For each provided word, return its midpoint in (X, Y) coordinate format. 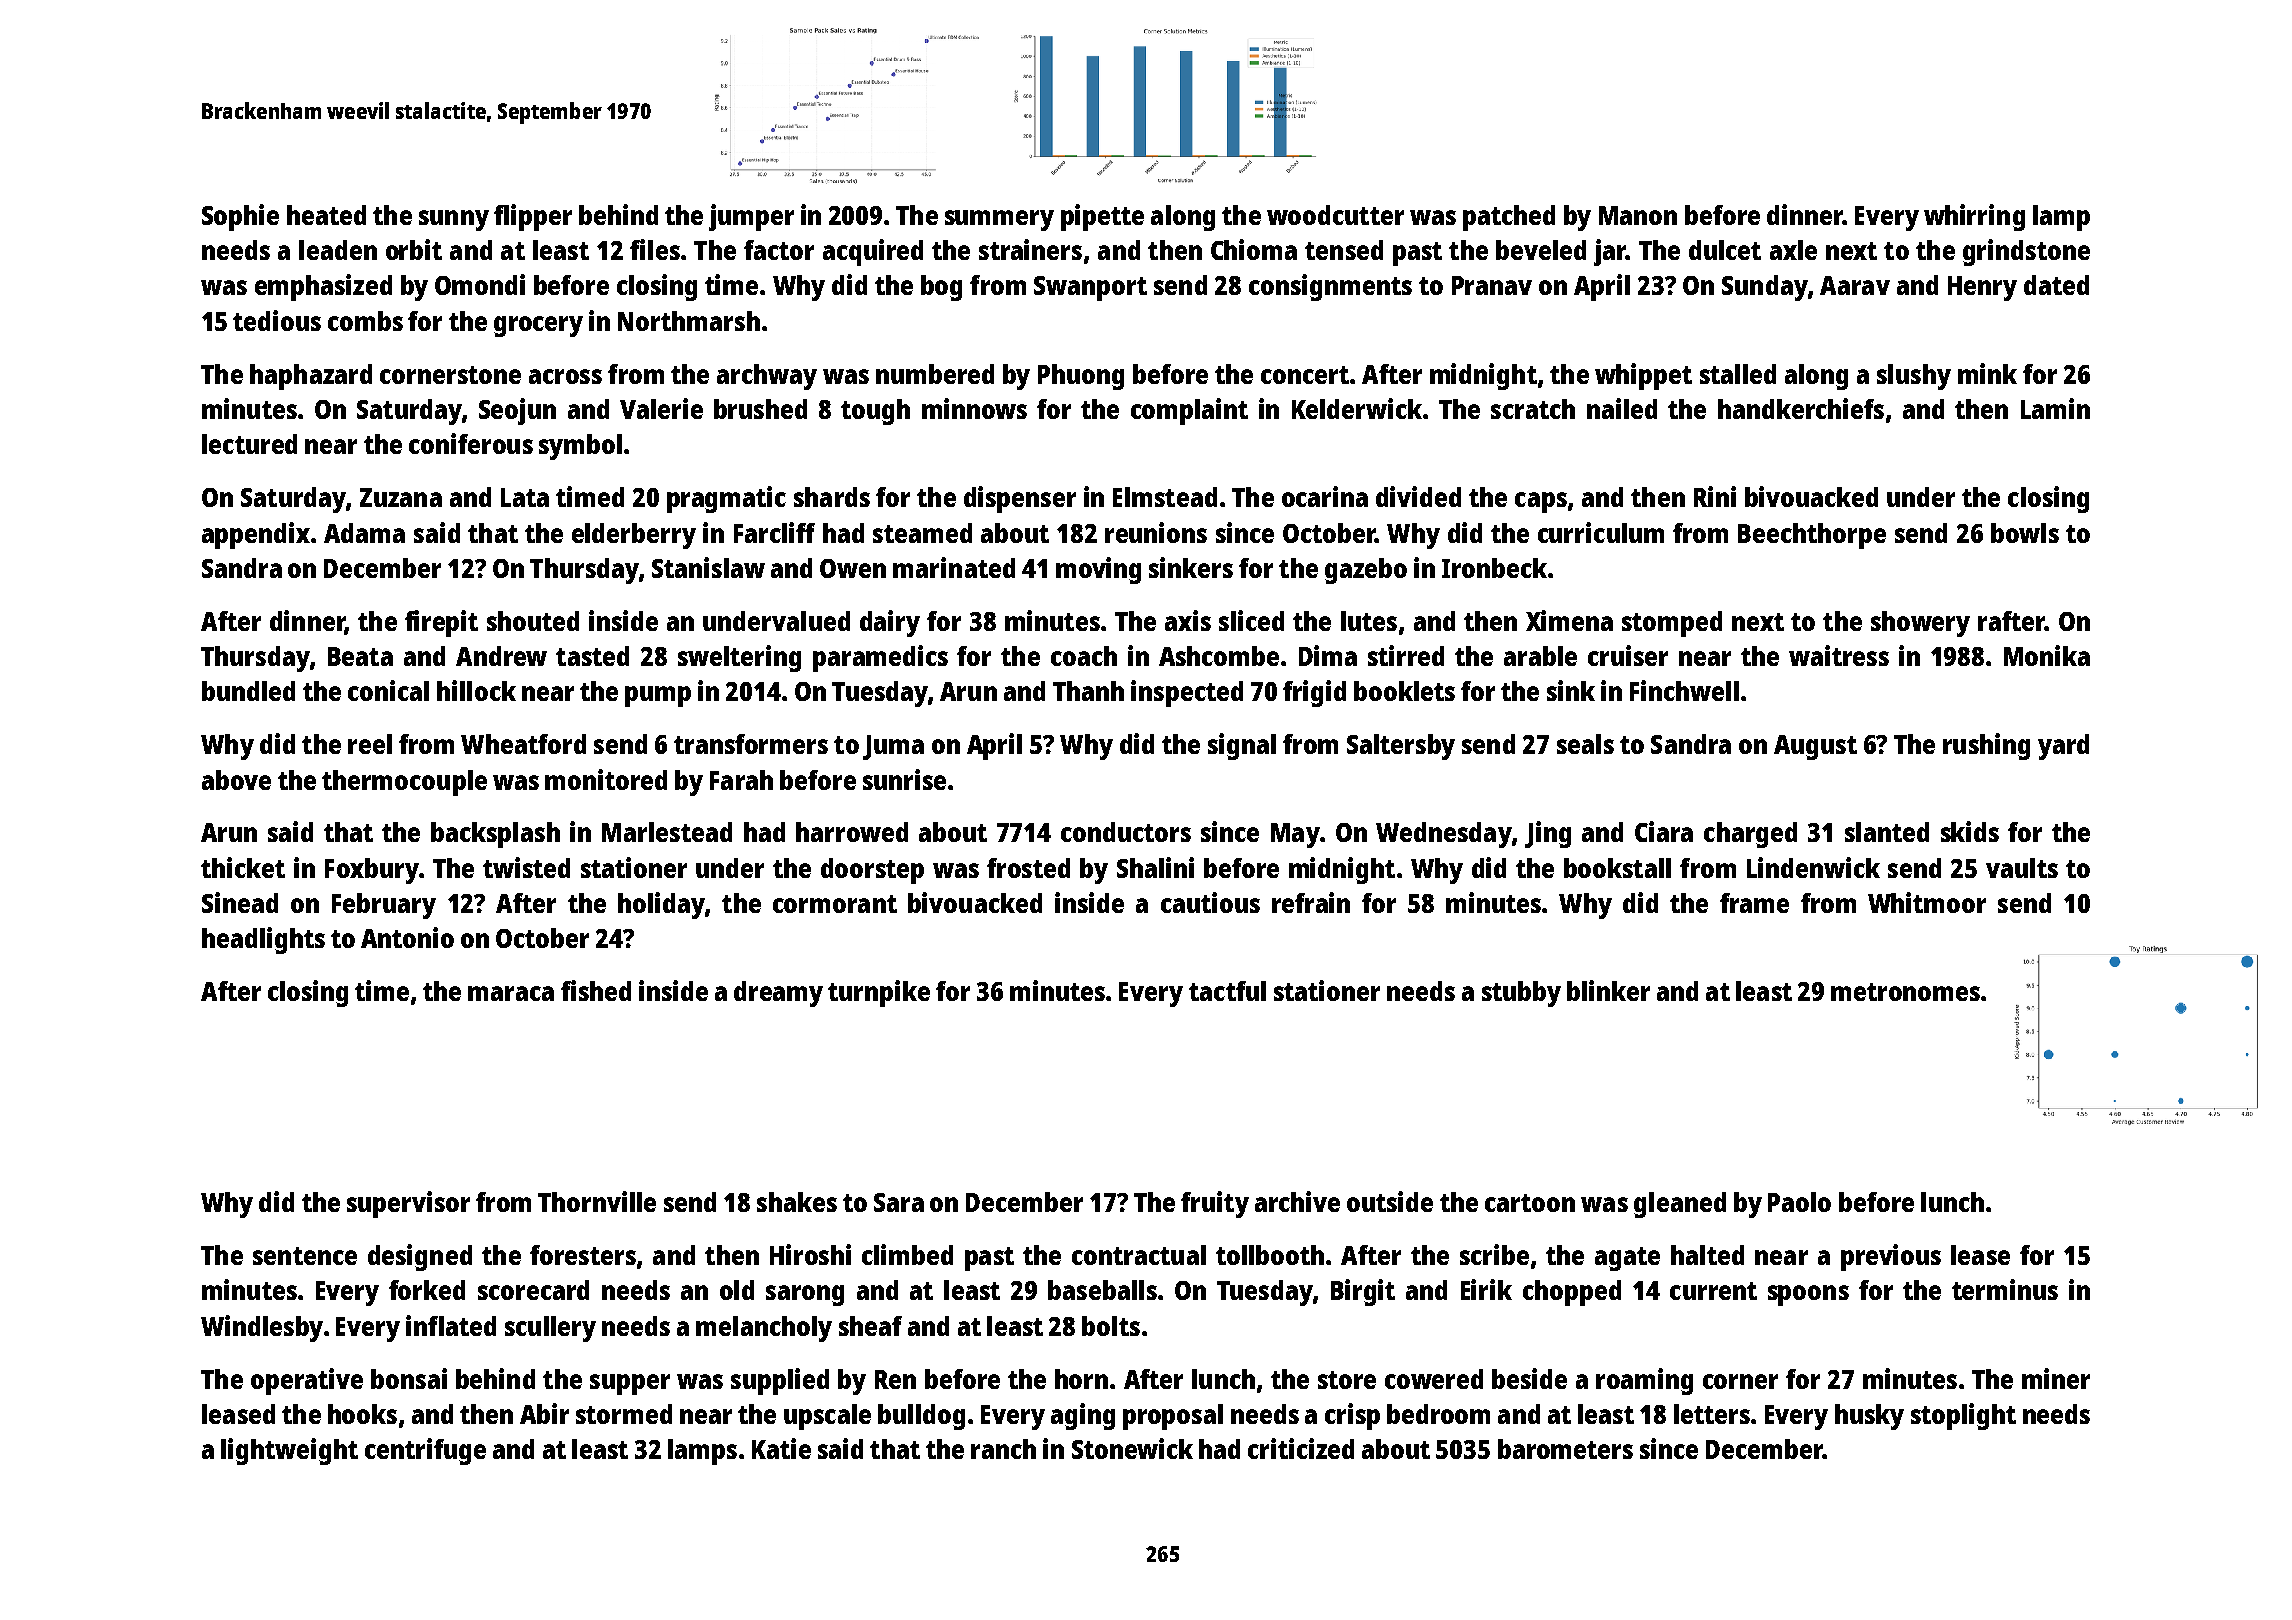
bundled (248, 691)
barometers (1565, 1449)
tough (875, 412)
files (655, 249)
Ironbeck (1494, 568)
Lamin (2055, 408)
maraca (511, 993)
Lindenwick (1813, 867)
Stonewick (1132, 1448)
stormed (624, 1414)
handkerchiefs (1801, 408)
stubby (1521, 994)
